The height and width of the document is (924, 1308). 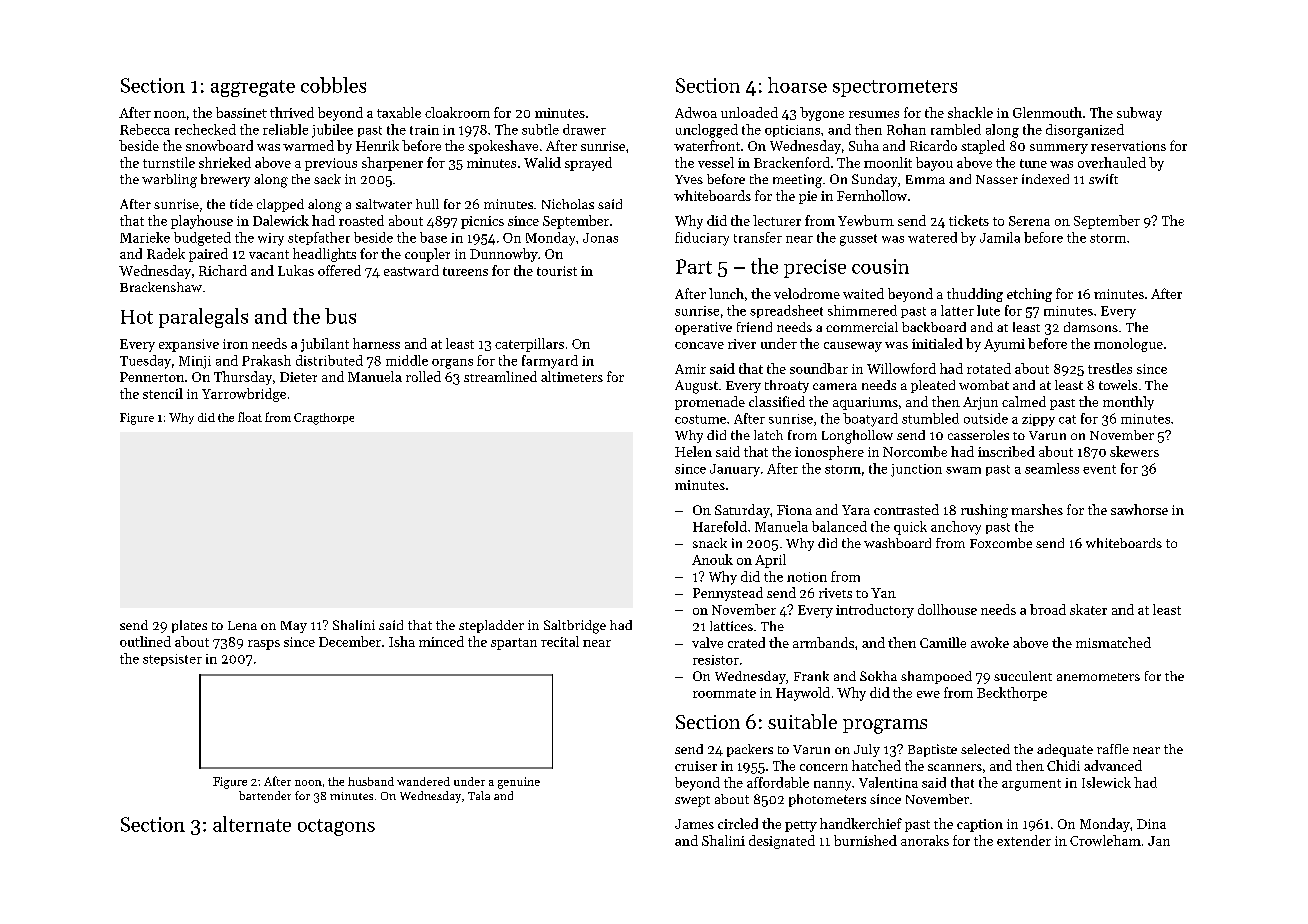 What do you see at coordinates (797, 85) in the document?
I see `hoarse` at bounding box center [797, 85].
